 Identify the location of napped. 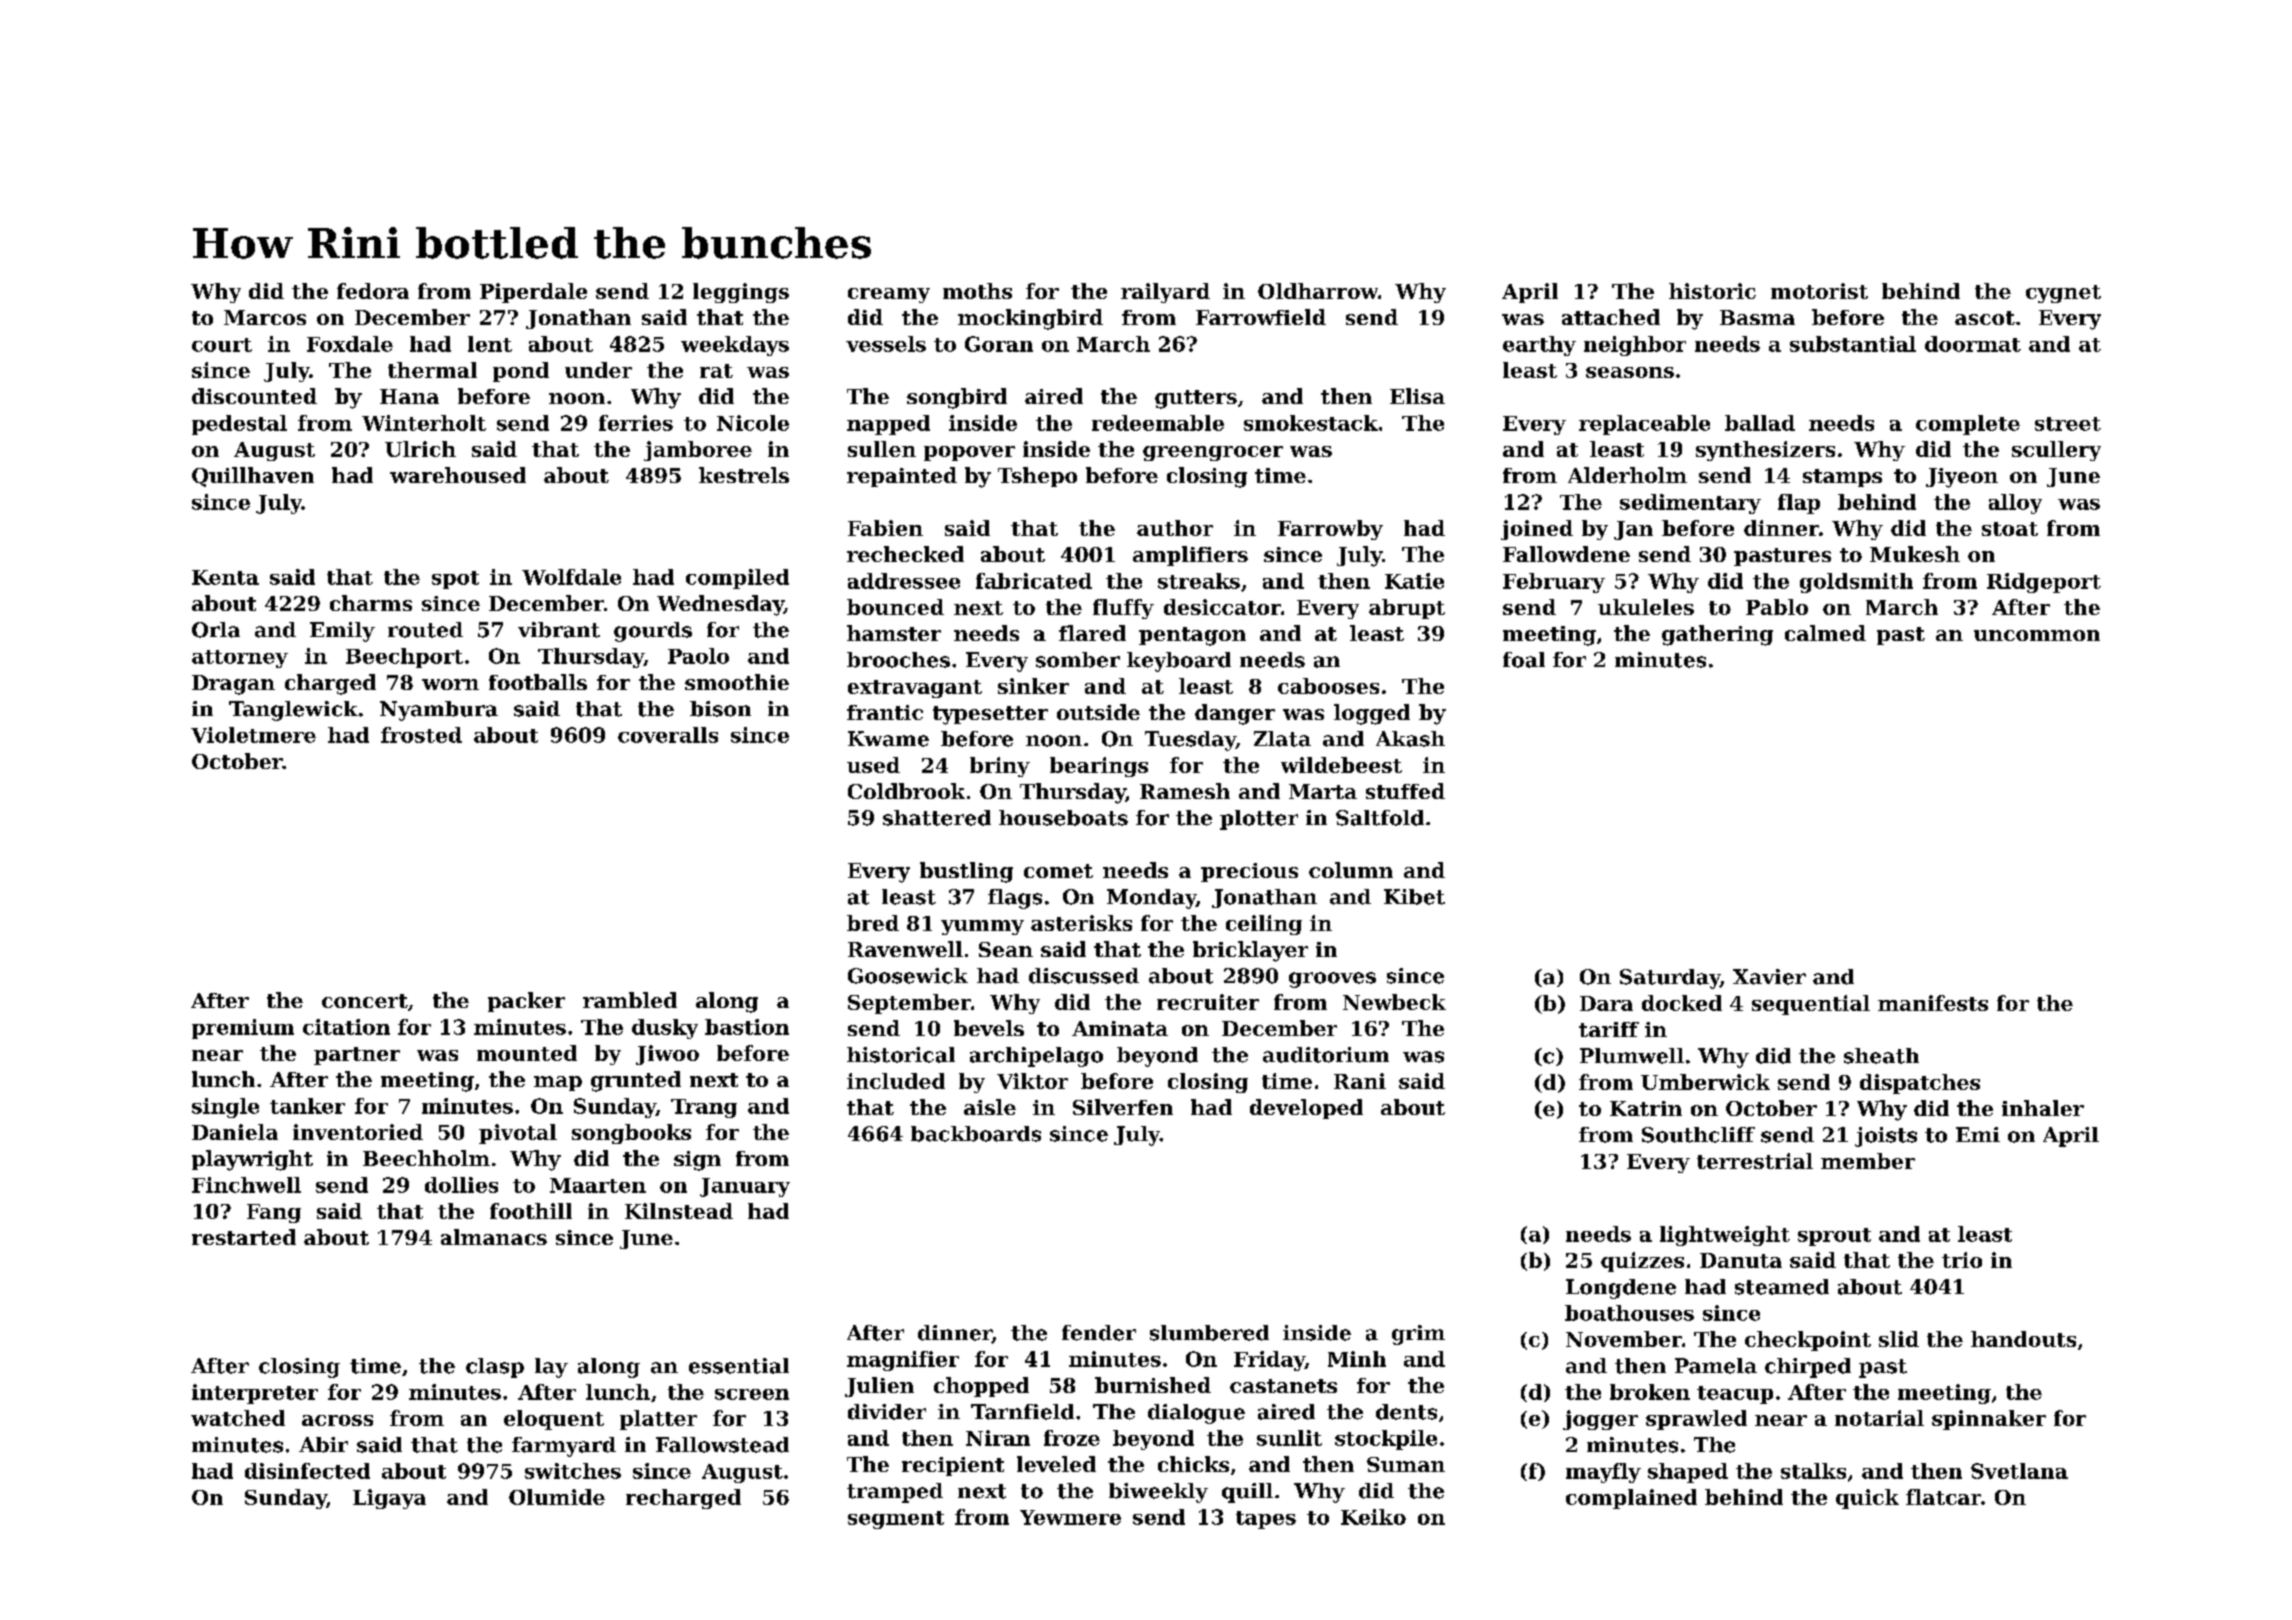
(888, 425).
